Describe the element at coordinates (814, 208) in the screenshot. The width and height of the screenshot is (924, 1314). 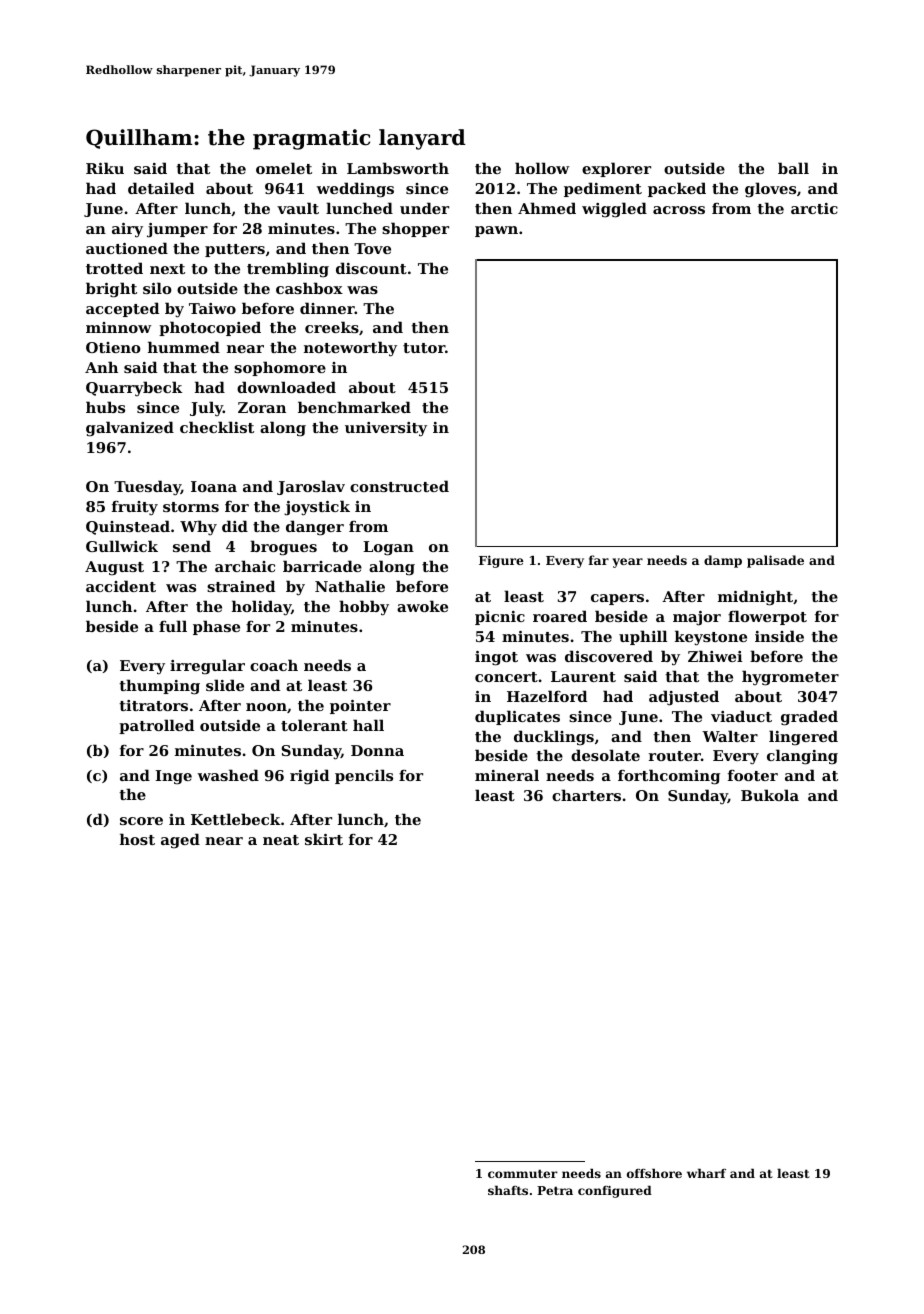
I see `arctic` at that location.
